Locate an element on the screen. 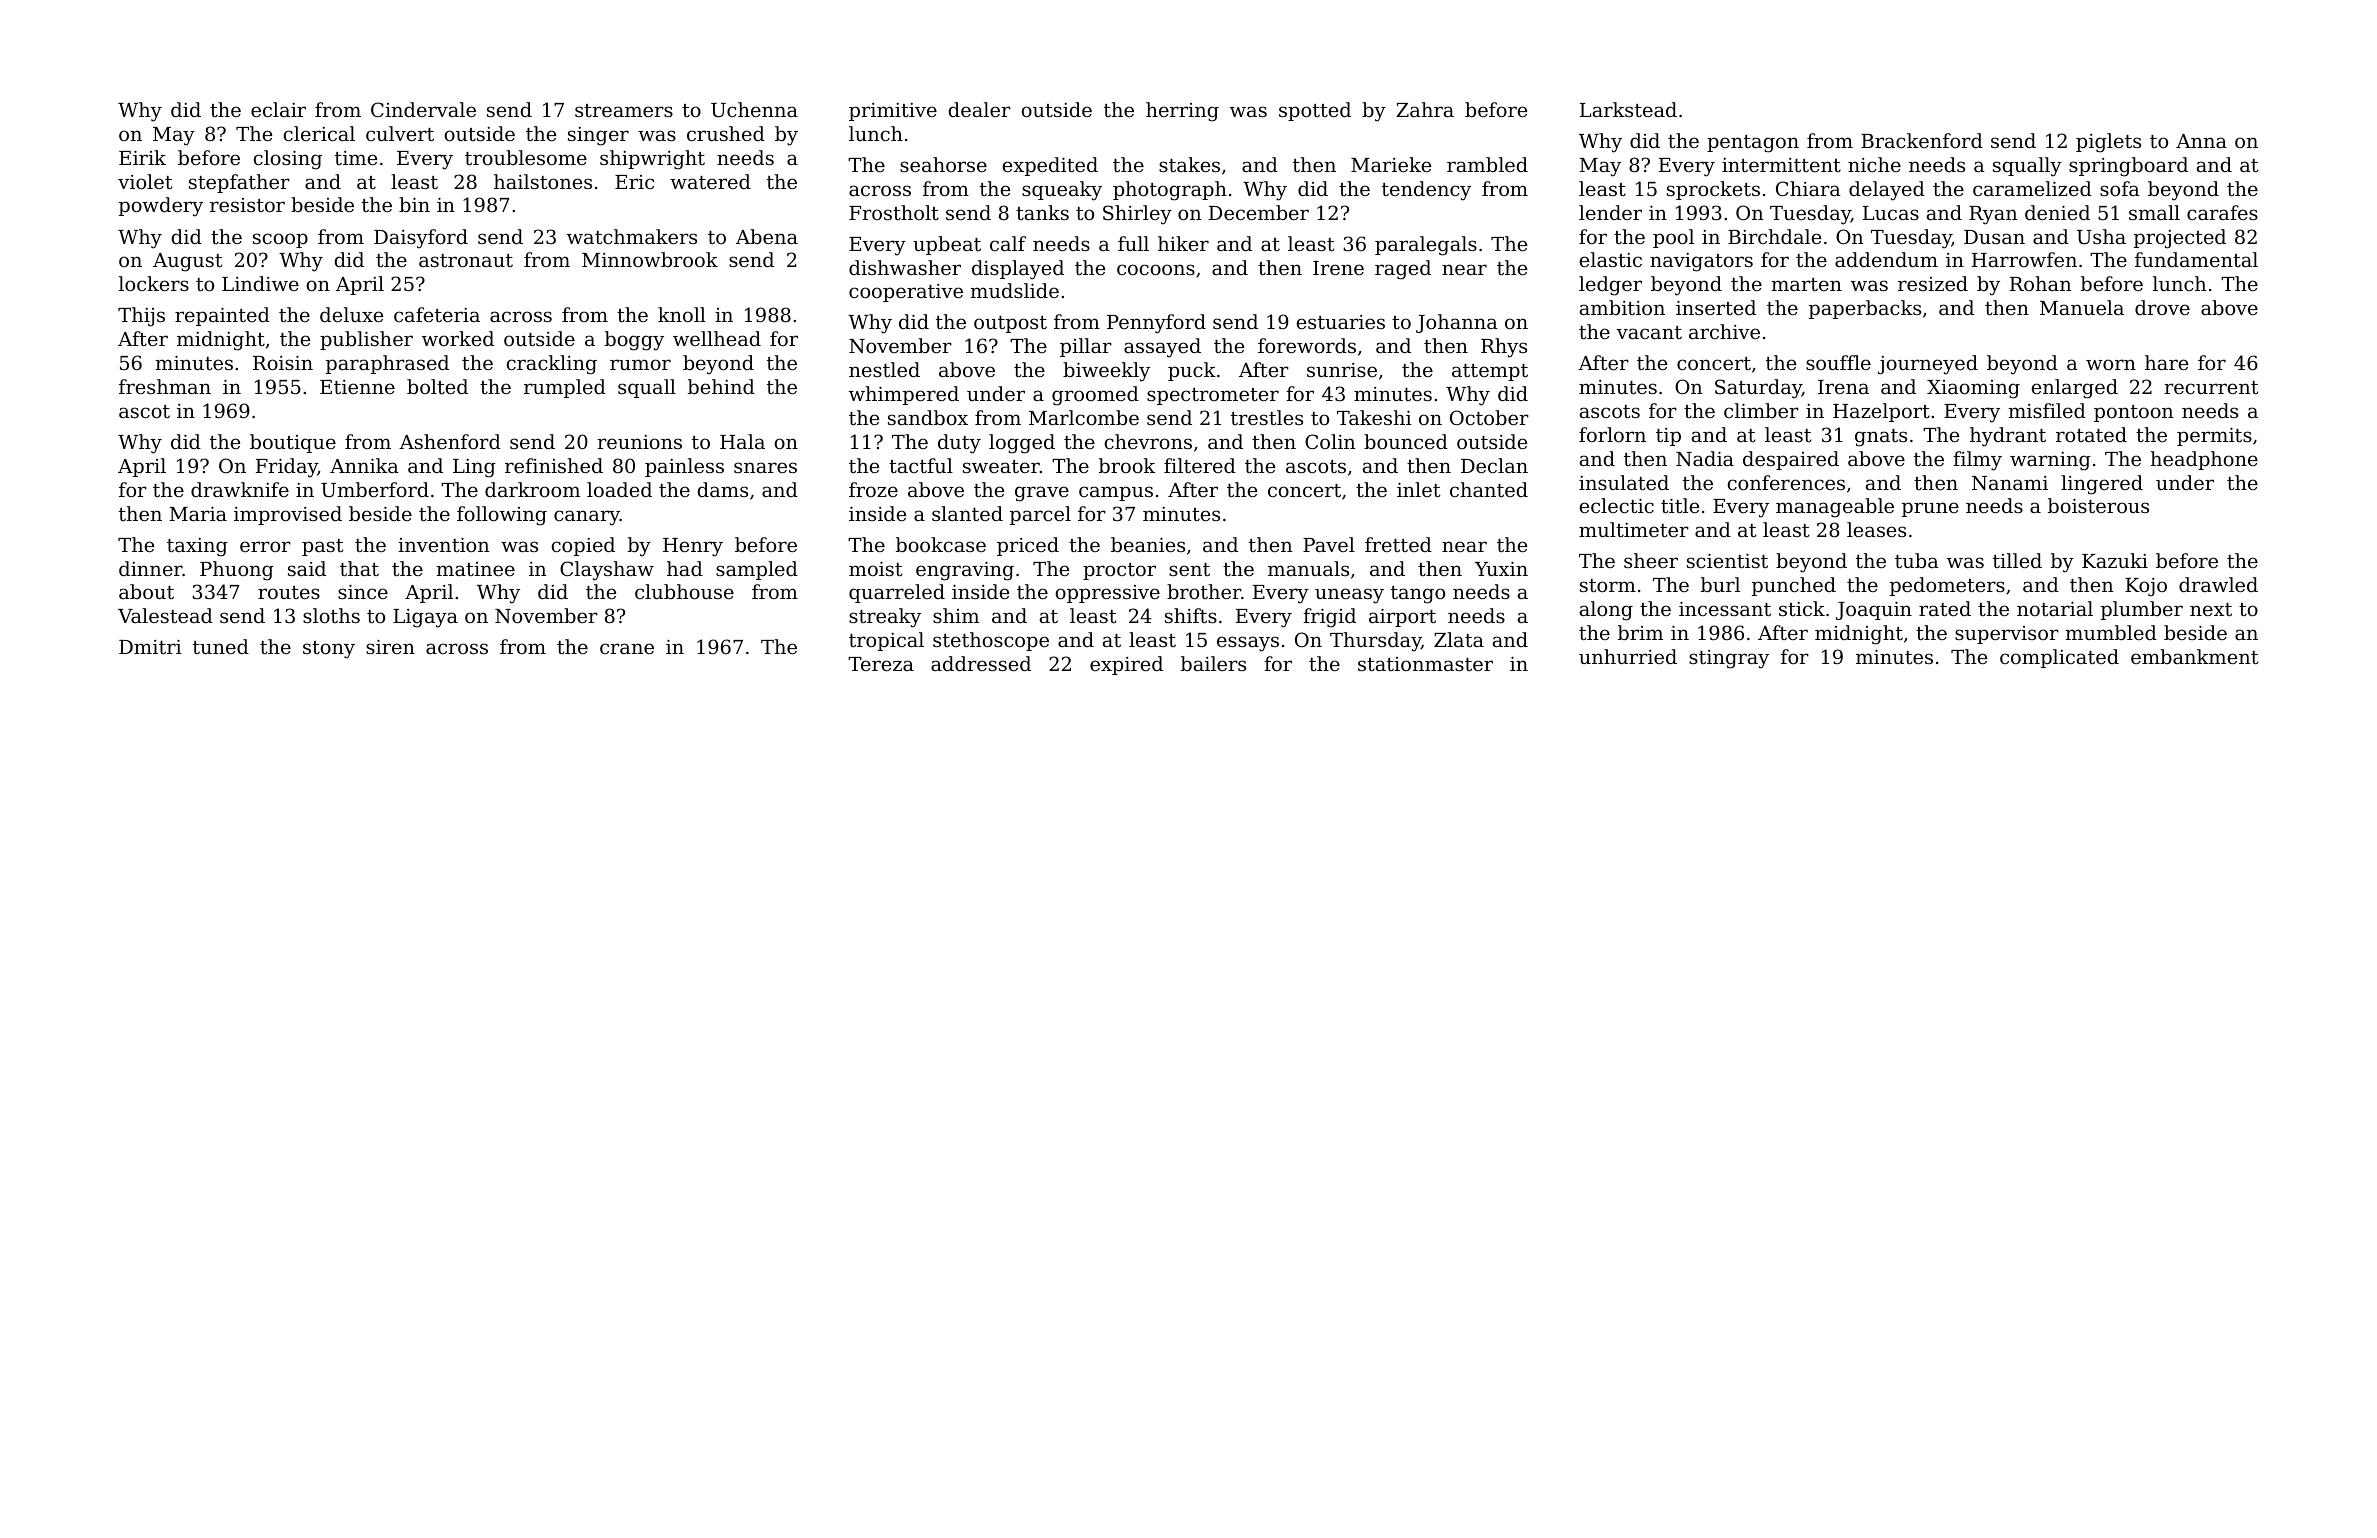 The height and width of the screenshot is (1538, 2377). lockers is located at coordinates (154, 283).
